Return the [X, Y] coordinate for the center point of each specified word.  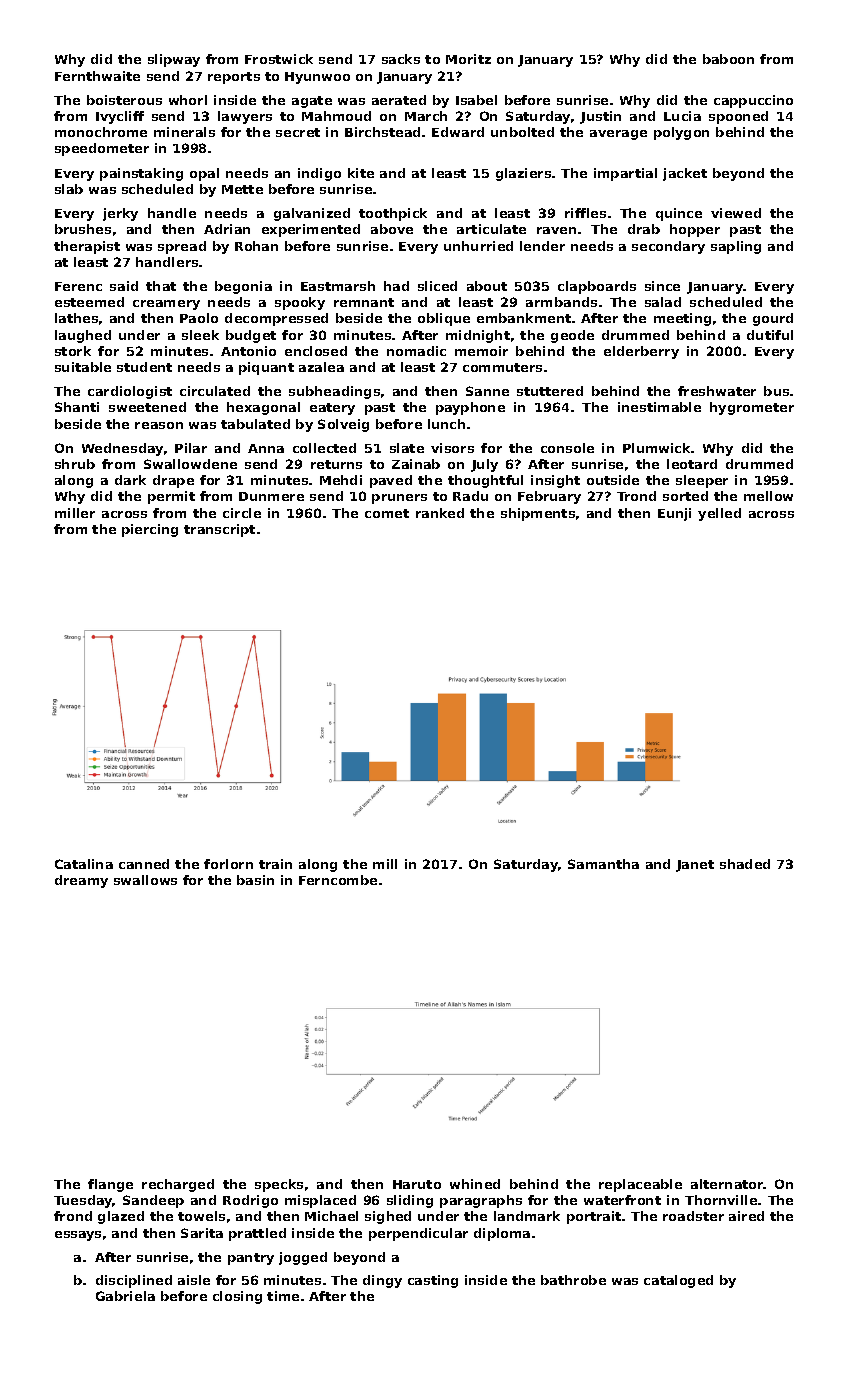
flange [110, 1185]
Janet [695, 866]
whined [475, 1184]
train [275, 864]
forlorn [228, 864]
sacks [401, 59]
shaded [745, 864]
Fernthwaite [97, 76]
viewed [736, 213]
